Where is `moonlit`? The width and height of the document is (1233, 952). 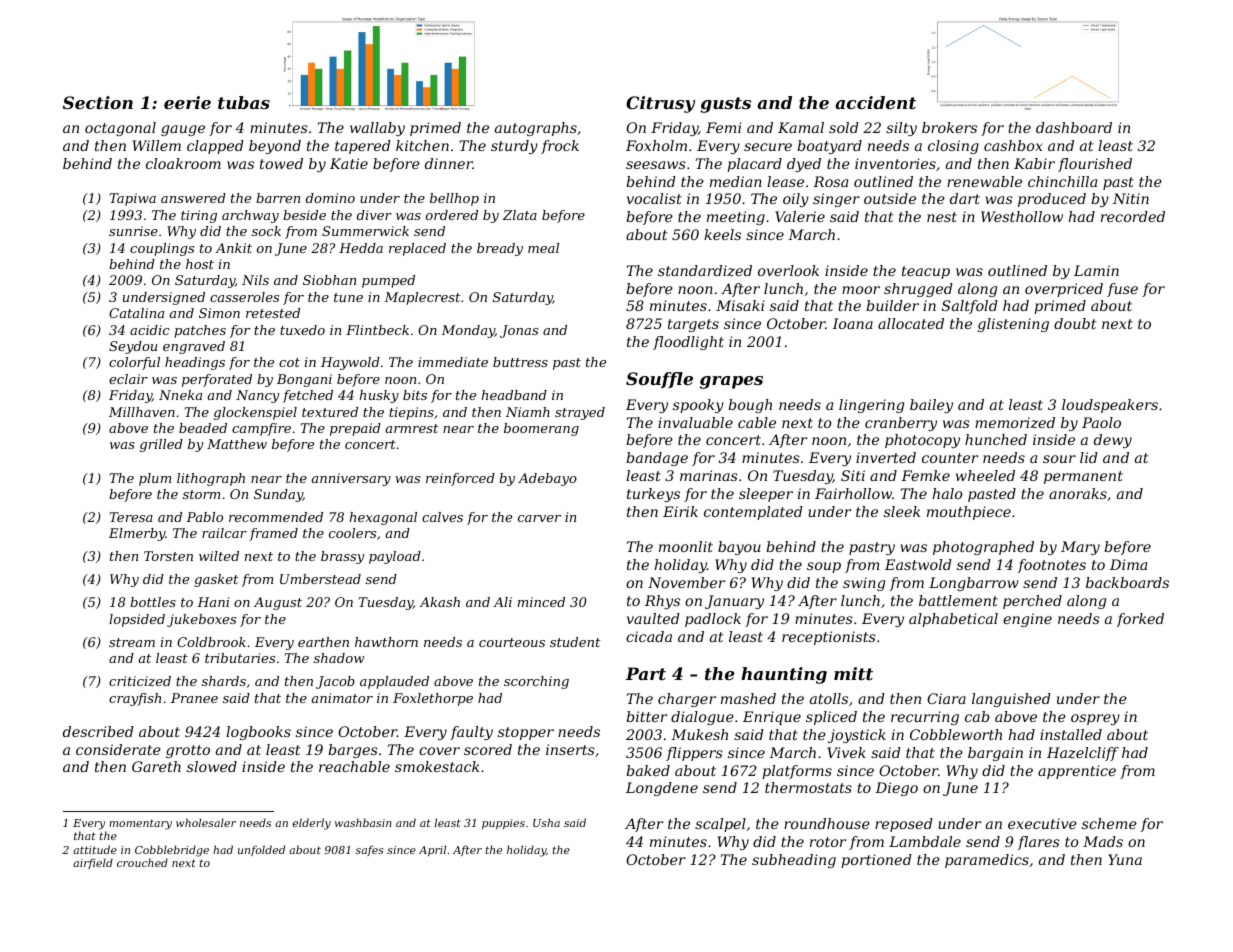
moonlit is located at coordinates (686, 546).
